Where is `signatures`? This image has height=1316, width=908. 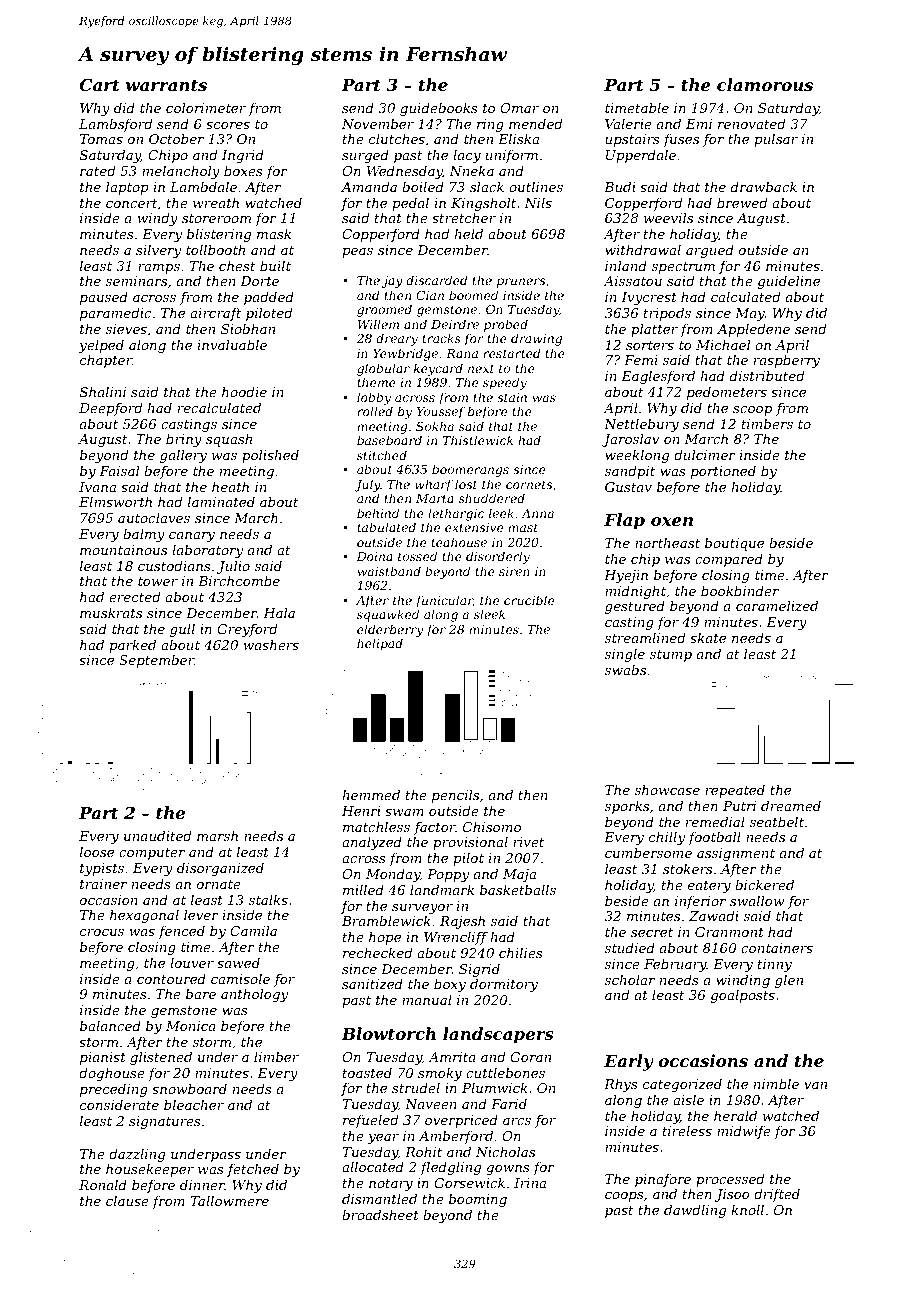 signatures is located at coordinates (165, 1122).
